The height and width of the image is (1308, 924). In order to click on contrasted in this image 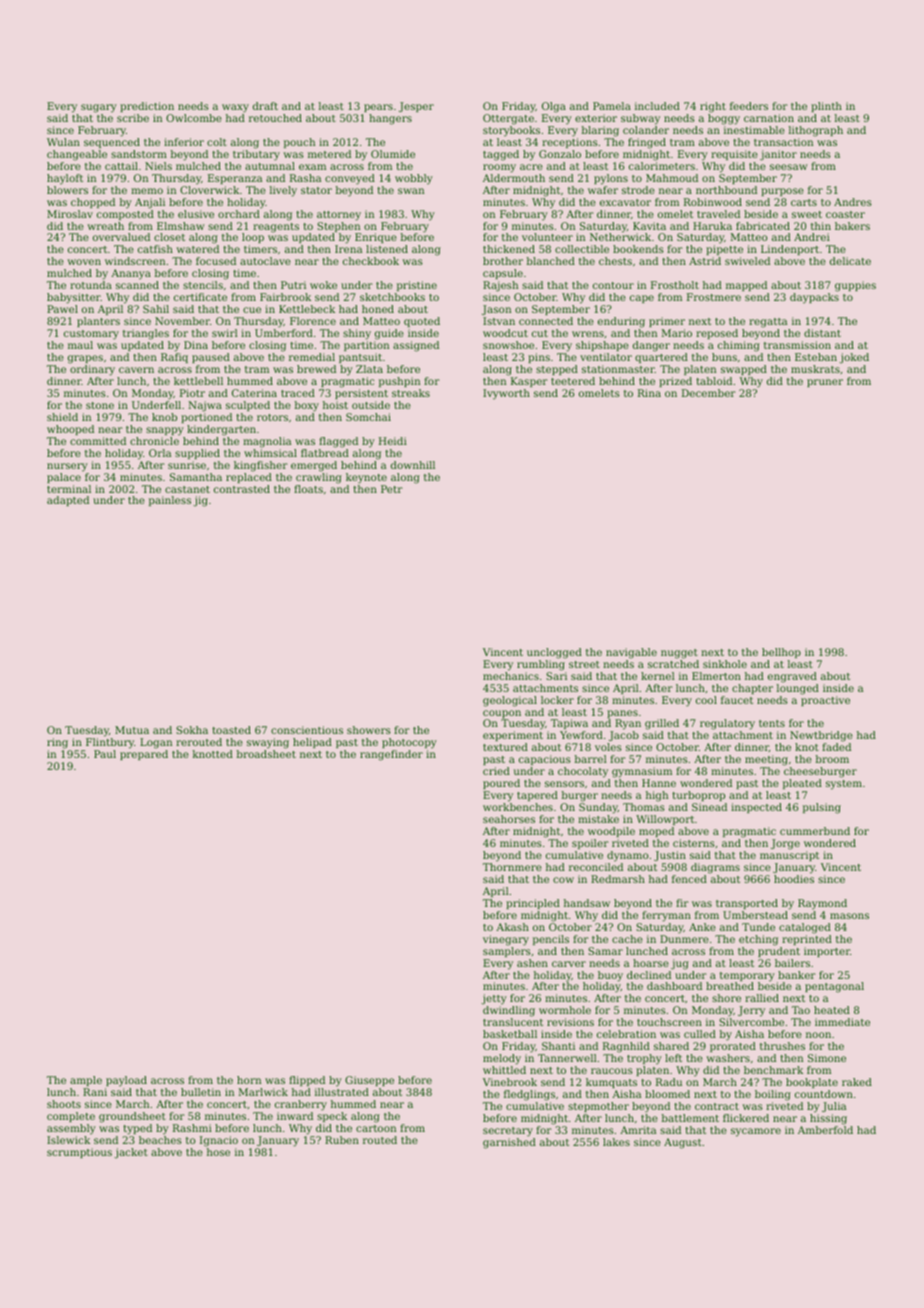, I will do `click(242, 489)`.
